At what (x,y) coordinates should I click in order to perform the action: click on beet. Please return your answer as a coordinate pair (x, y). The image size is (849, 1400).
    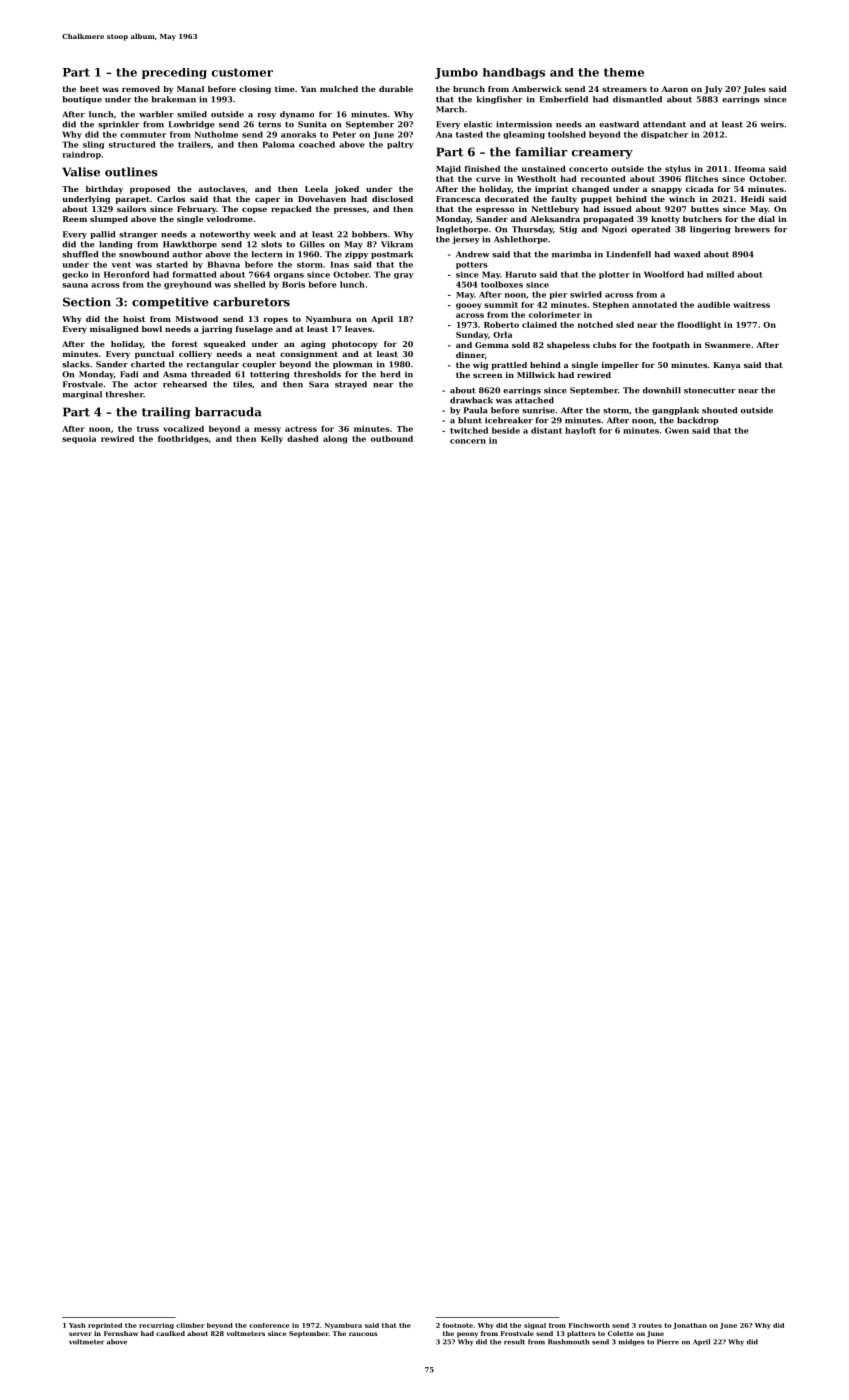
    Looking at the image, I should click on (89, 89).
